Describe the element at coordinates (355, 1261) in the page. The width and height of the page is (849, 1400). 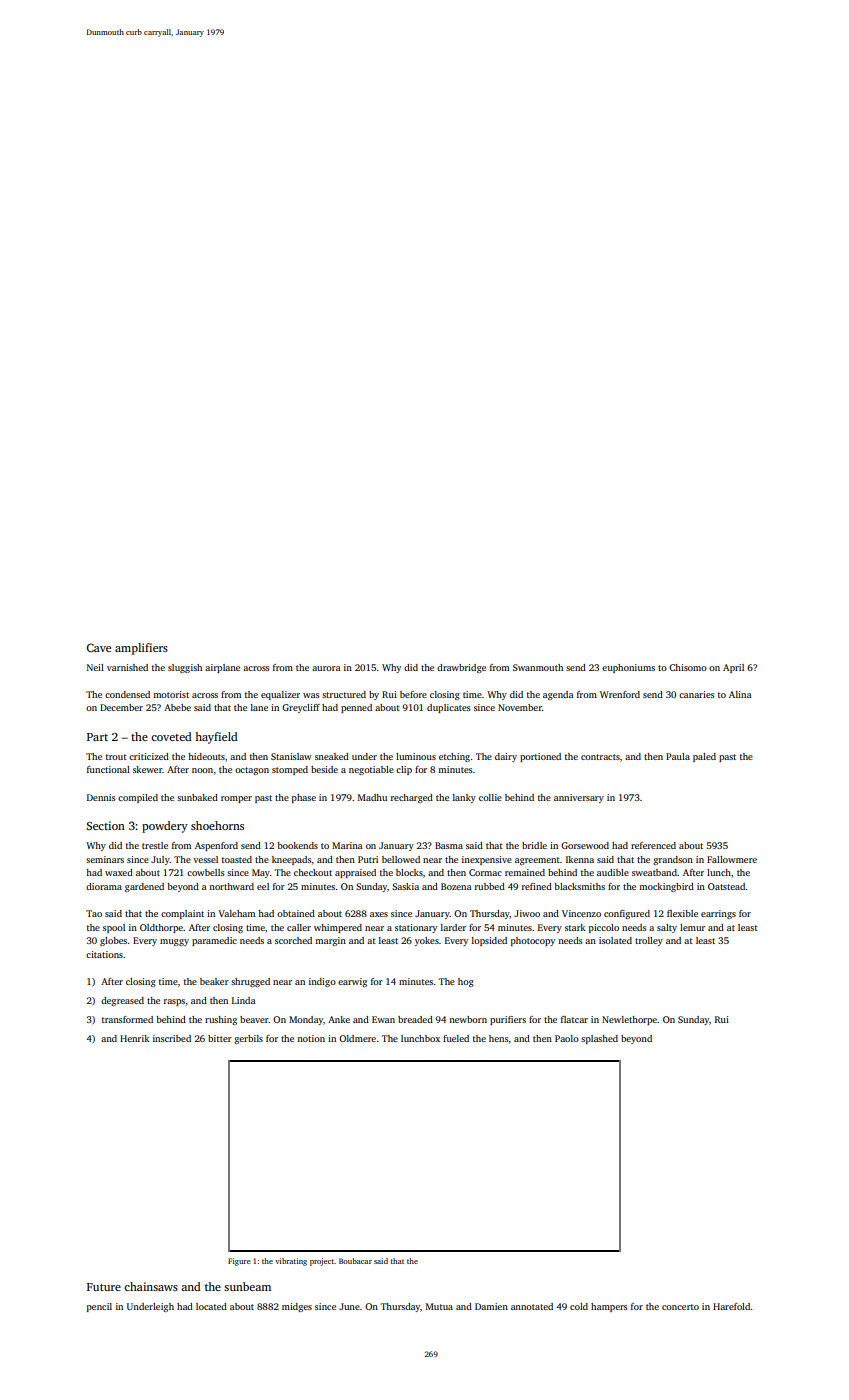
I see `Boubacar` at that location.
